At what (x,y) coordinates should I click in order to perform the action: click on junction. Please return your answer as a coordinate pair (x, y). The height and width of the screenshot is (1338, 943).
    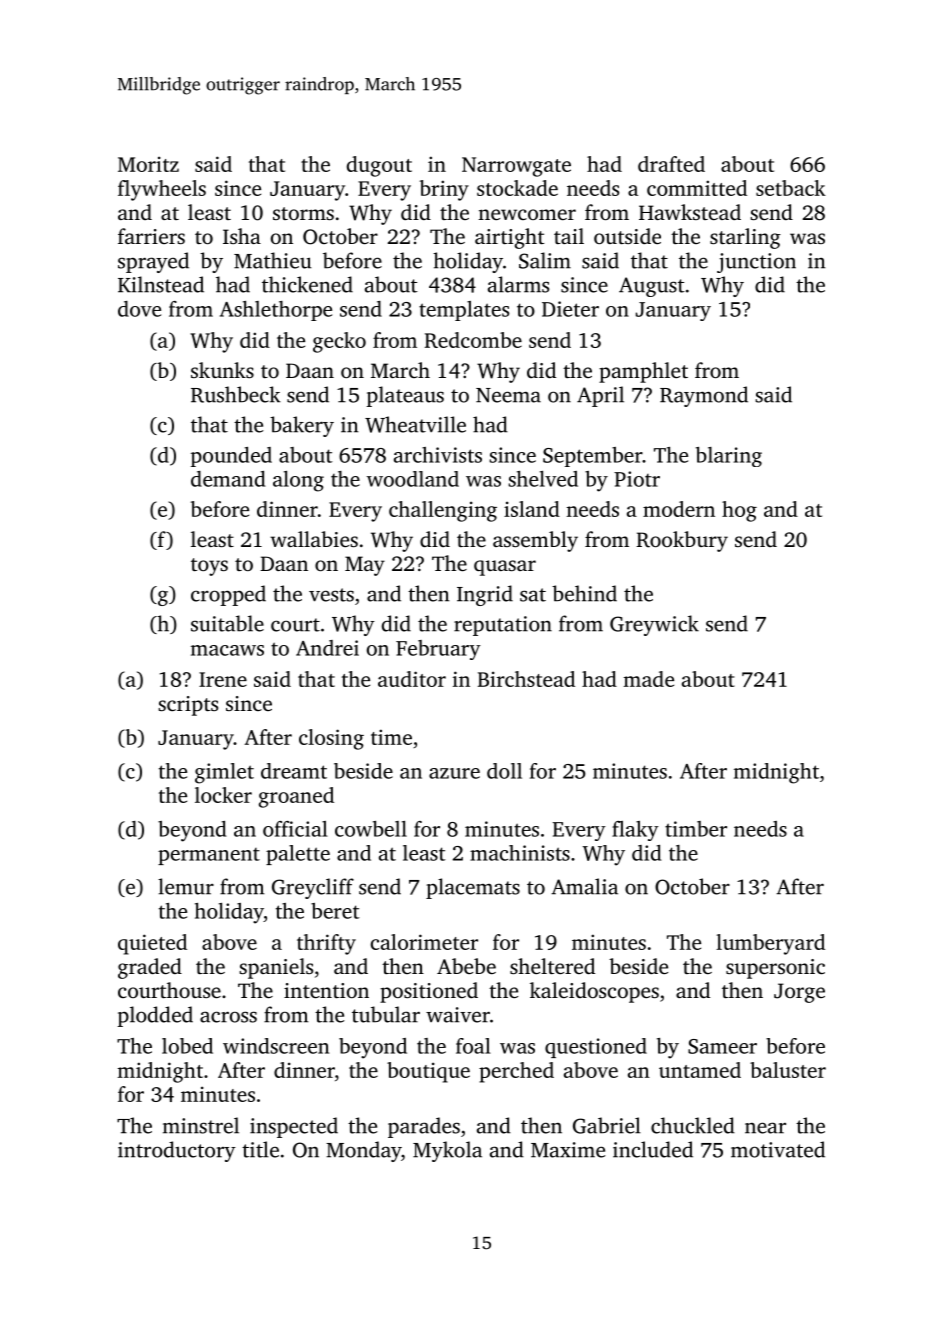
    Looking at the image, I should click on (756, 263).
